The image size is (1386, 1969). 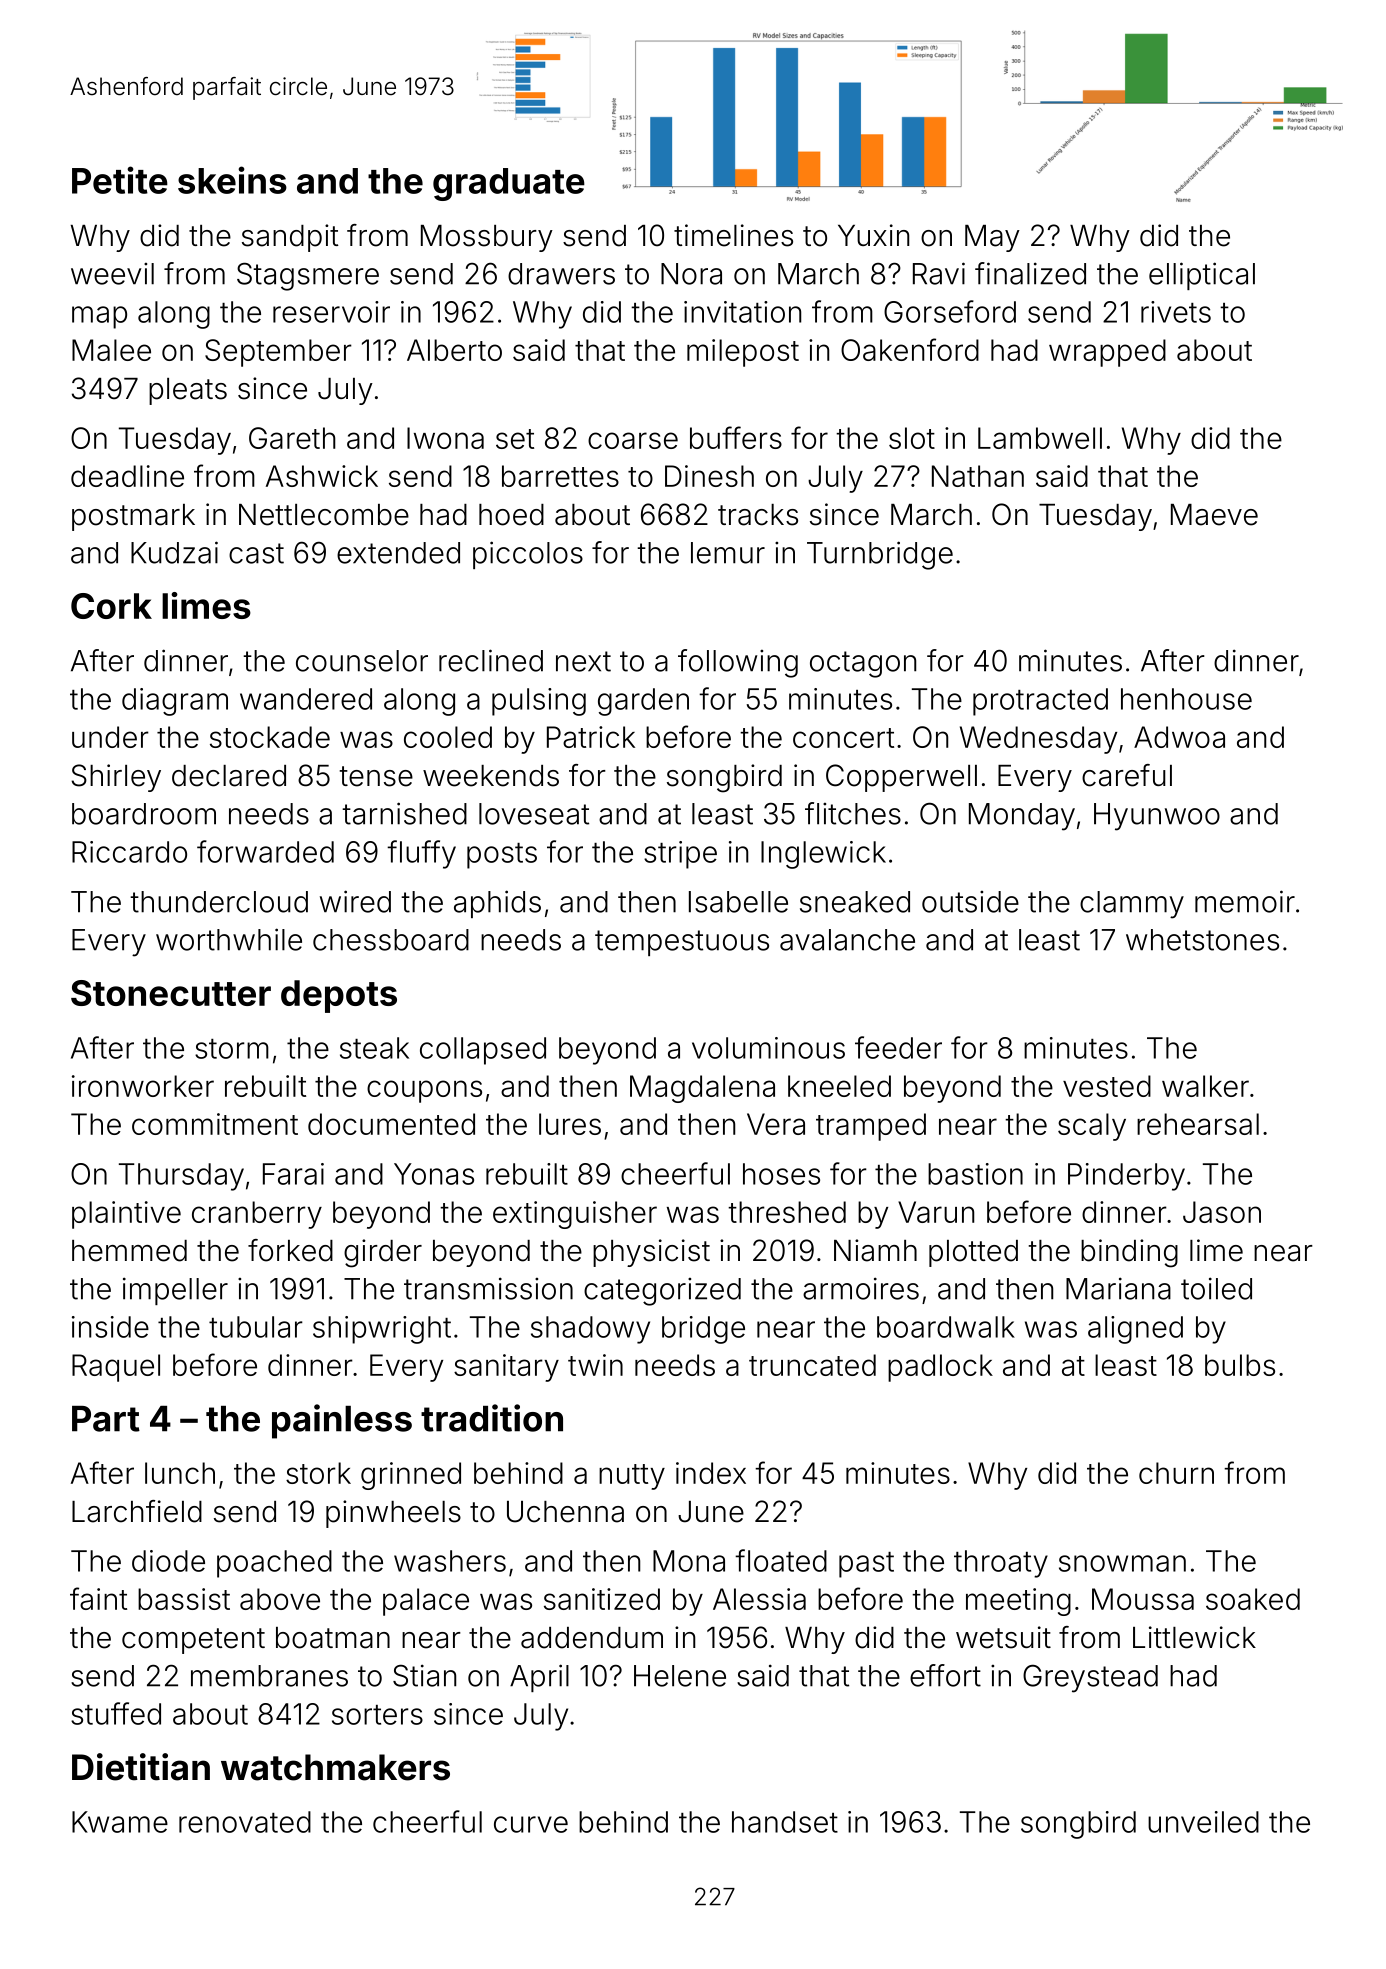 What do you see at coordinates (245, 1822) in the screenshot?
I see `renovated` at bounding box center [245, 1822].
